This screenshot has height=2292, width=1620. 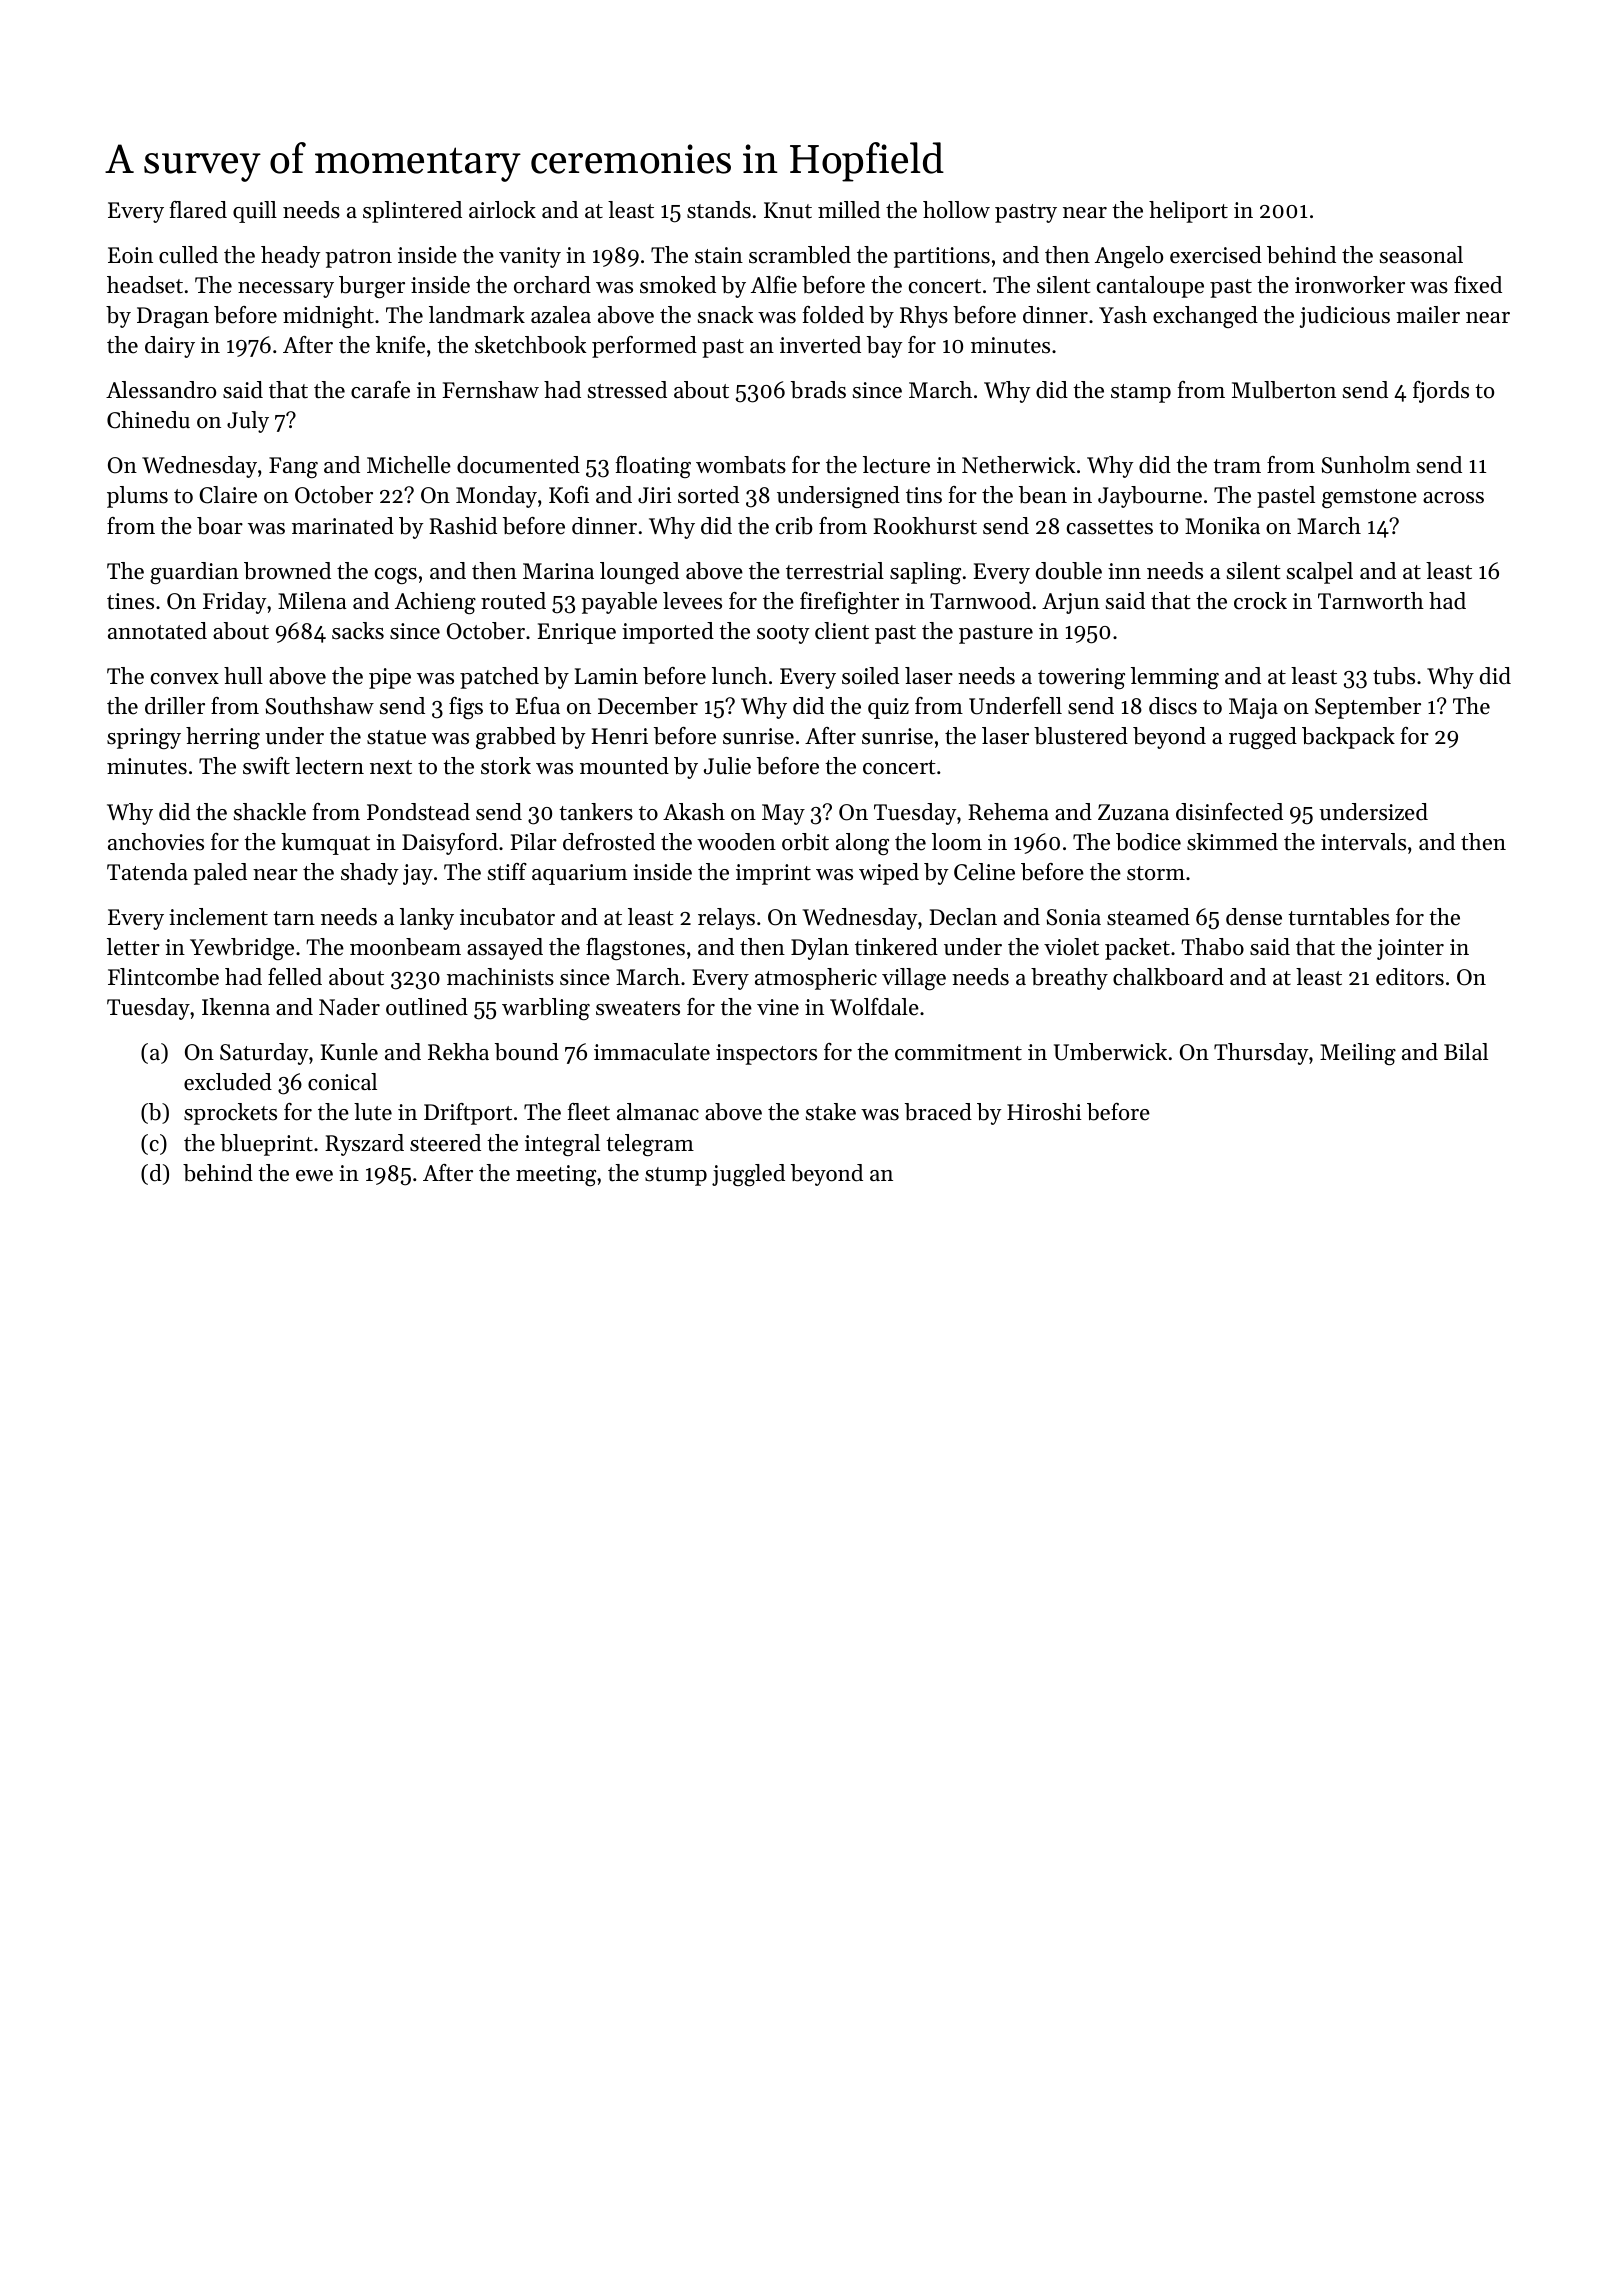 I want to click on meeting, so click(x=556, y=1175).
